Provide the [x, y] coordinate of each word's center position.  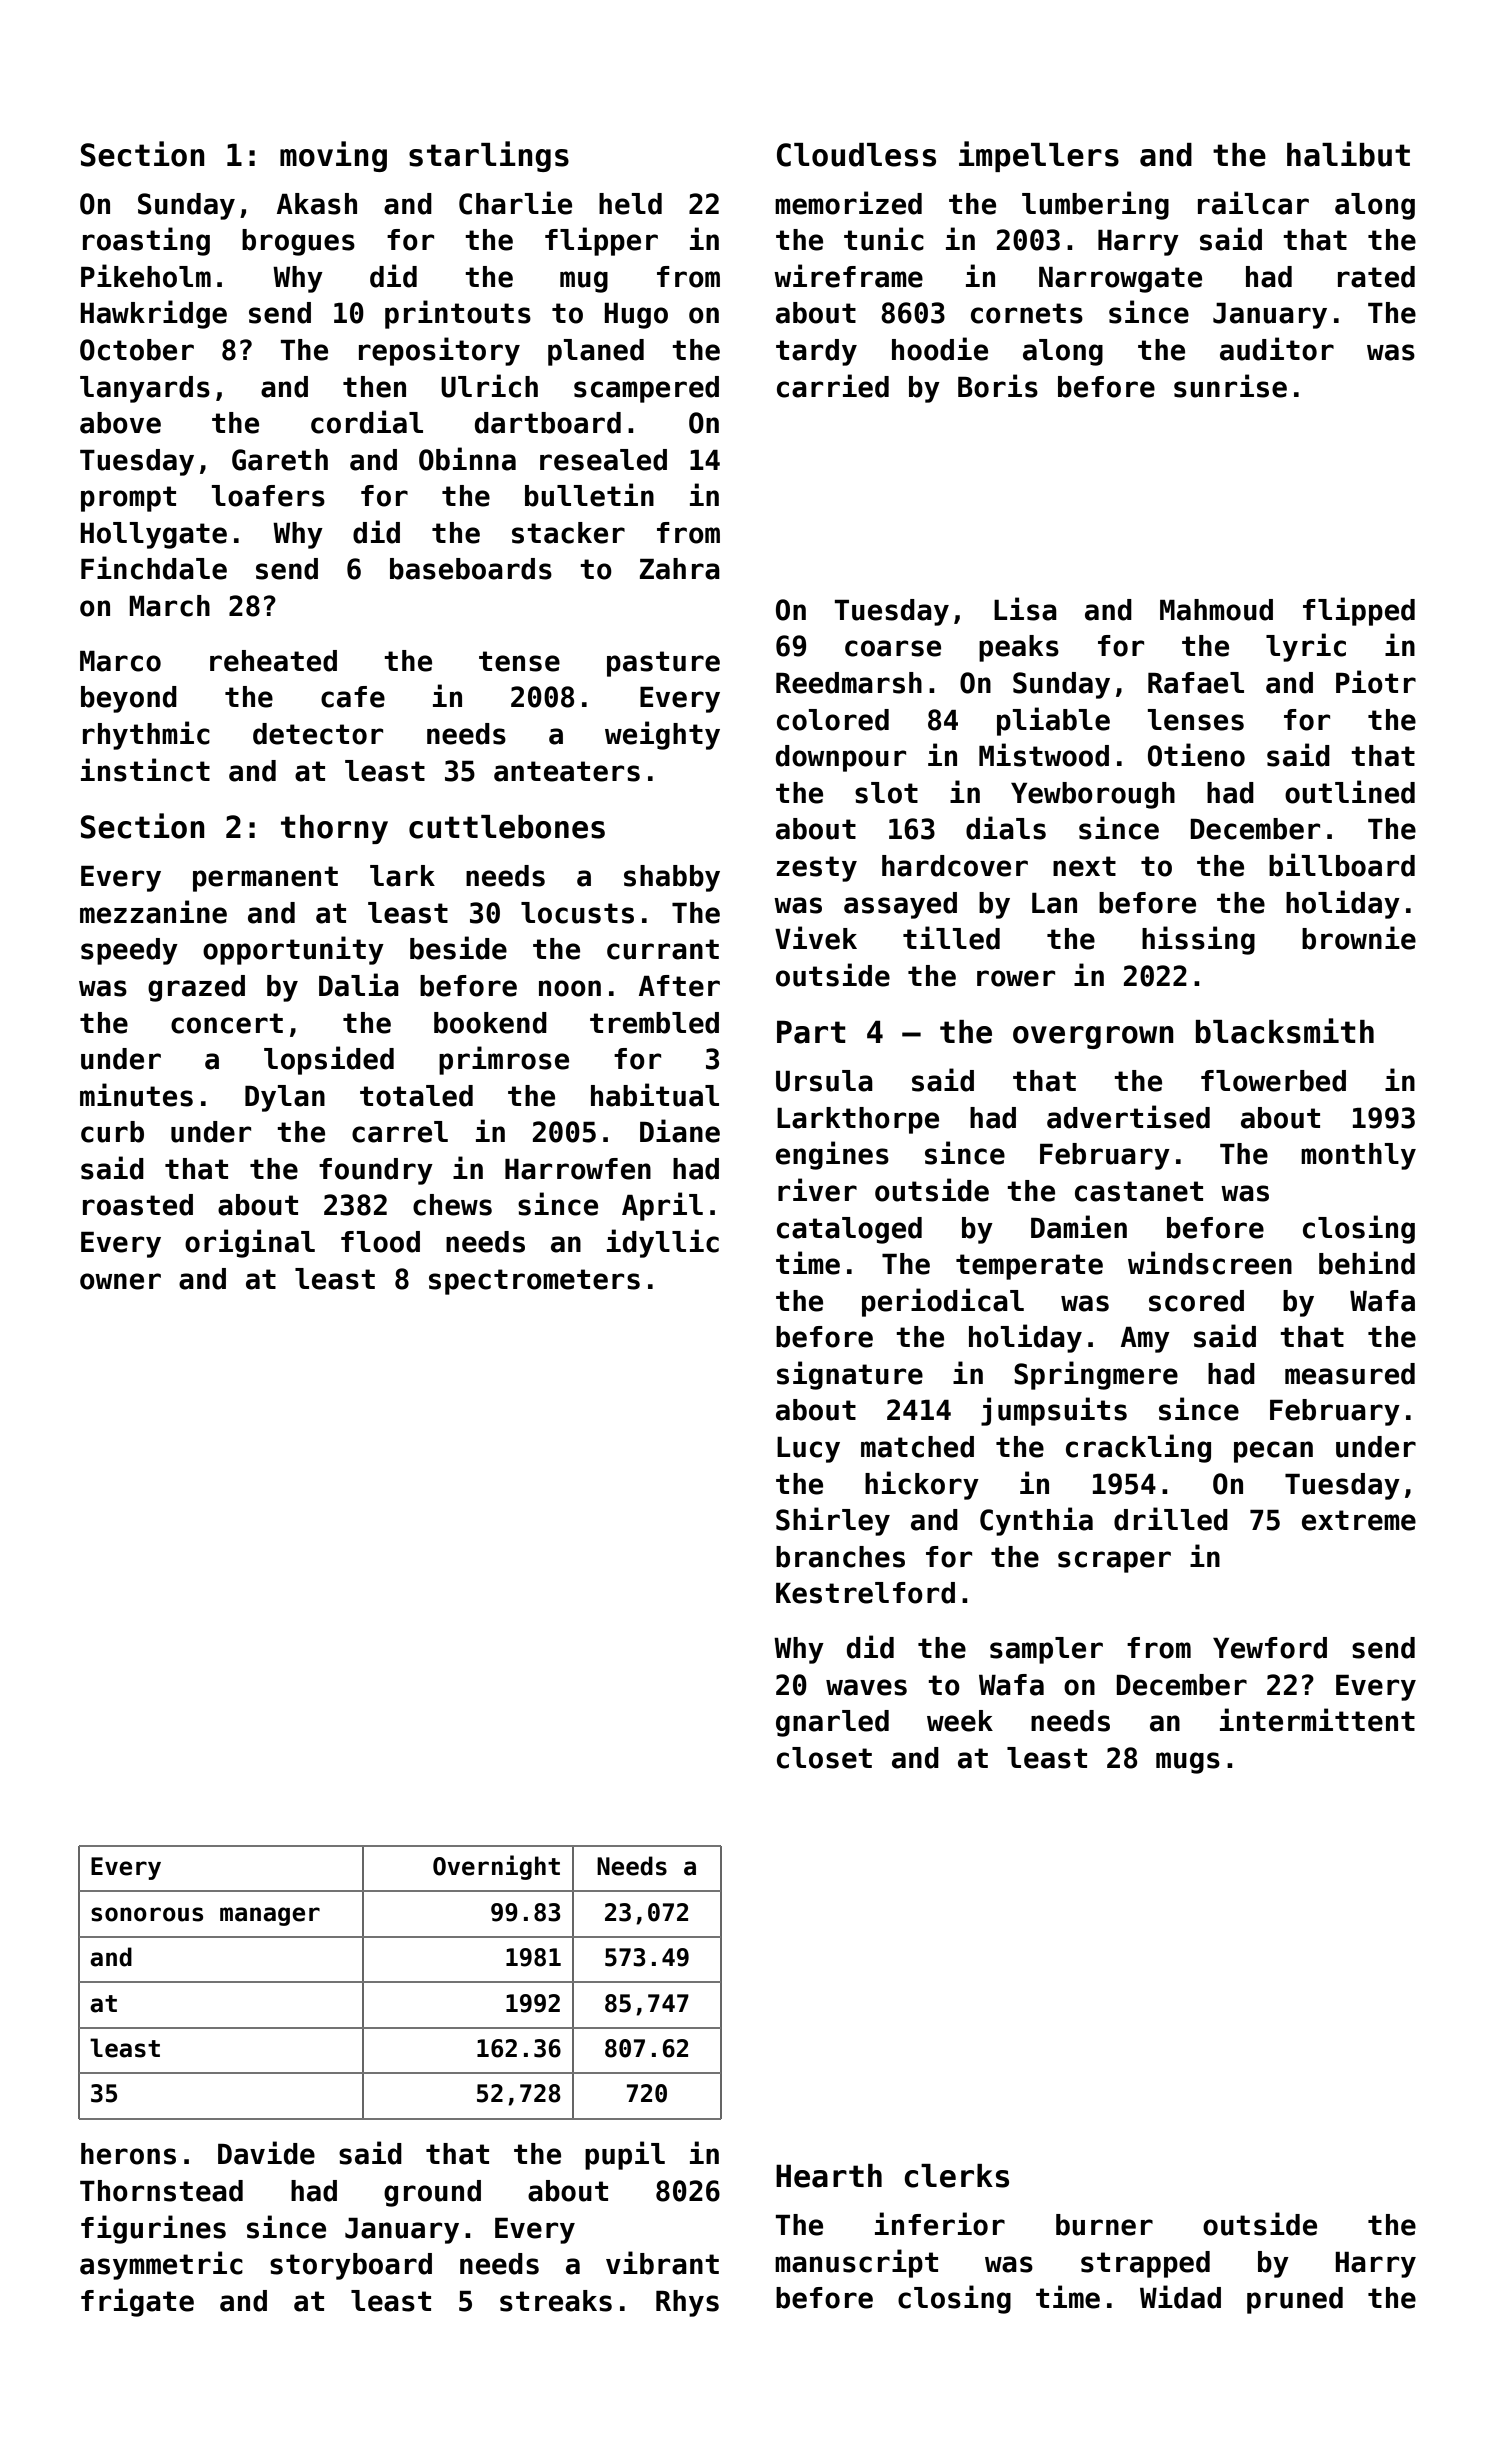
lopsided [329, 1060]
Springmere [1096, 1375]
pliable [1053, 721]
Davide [266, 2153]
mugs [1188, 1763]
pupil [625, 2155]
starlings [489, 156]
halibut [1348, 154]
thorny [334, 829]
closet [824, 1758]
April [662, 1206]
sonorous [147, 1914]
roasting [146, 241]
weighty [662, 735]
